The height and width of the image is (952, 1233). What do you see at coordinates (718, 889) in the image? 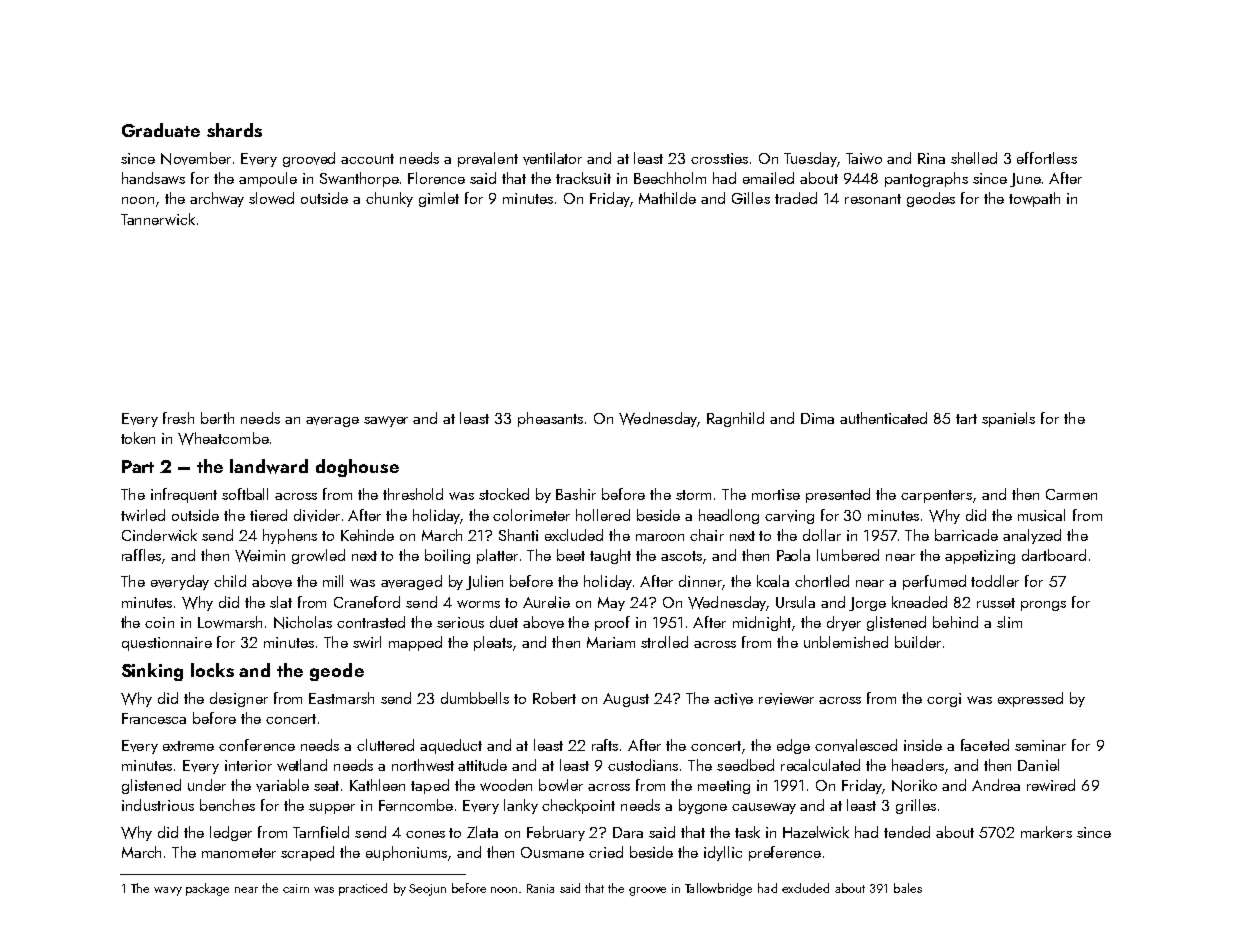
I see `Tallowbridge` at bounding box center [718, 889].
